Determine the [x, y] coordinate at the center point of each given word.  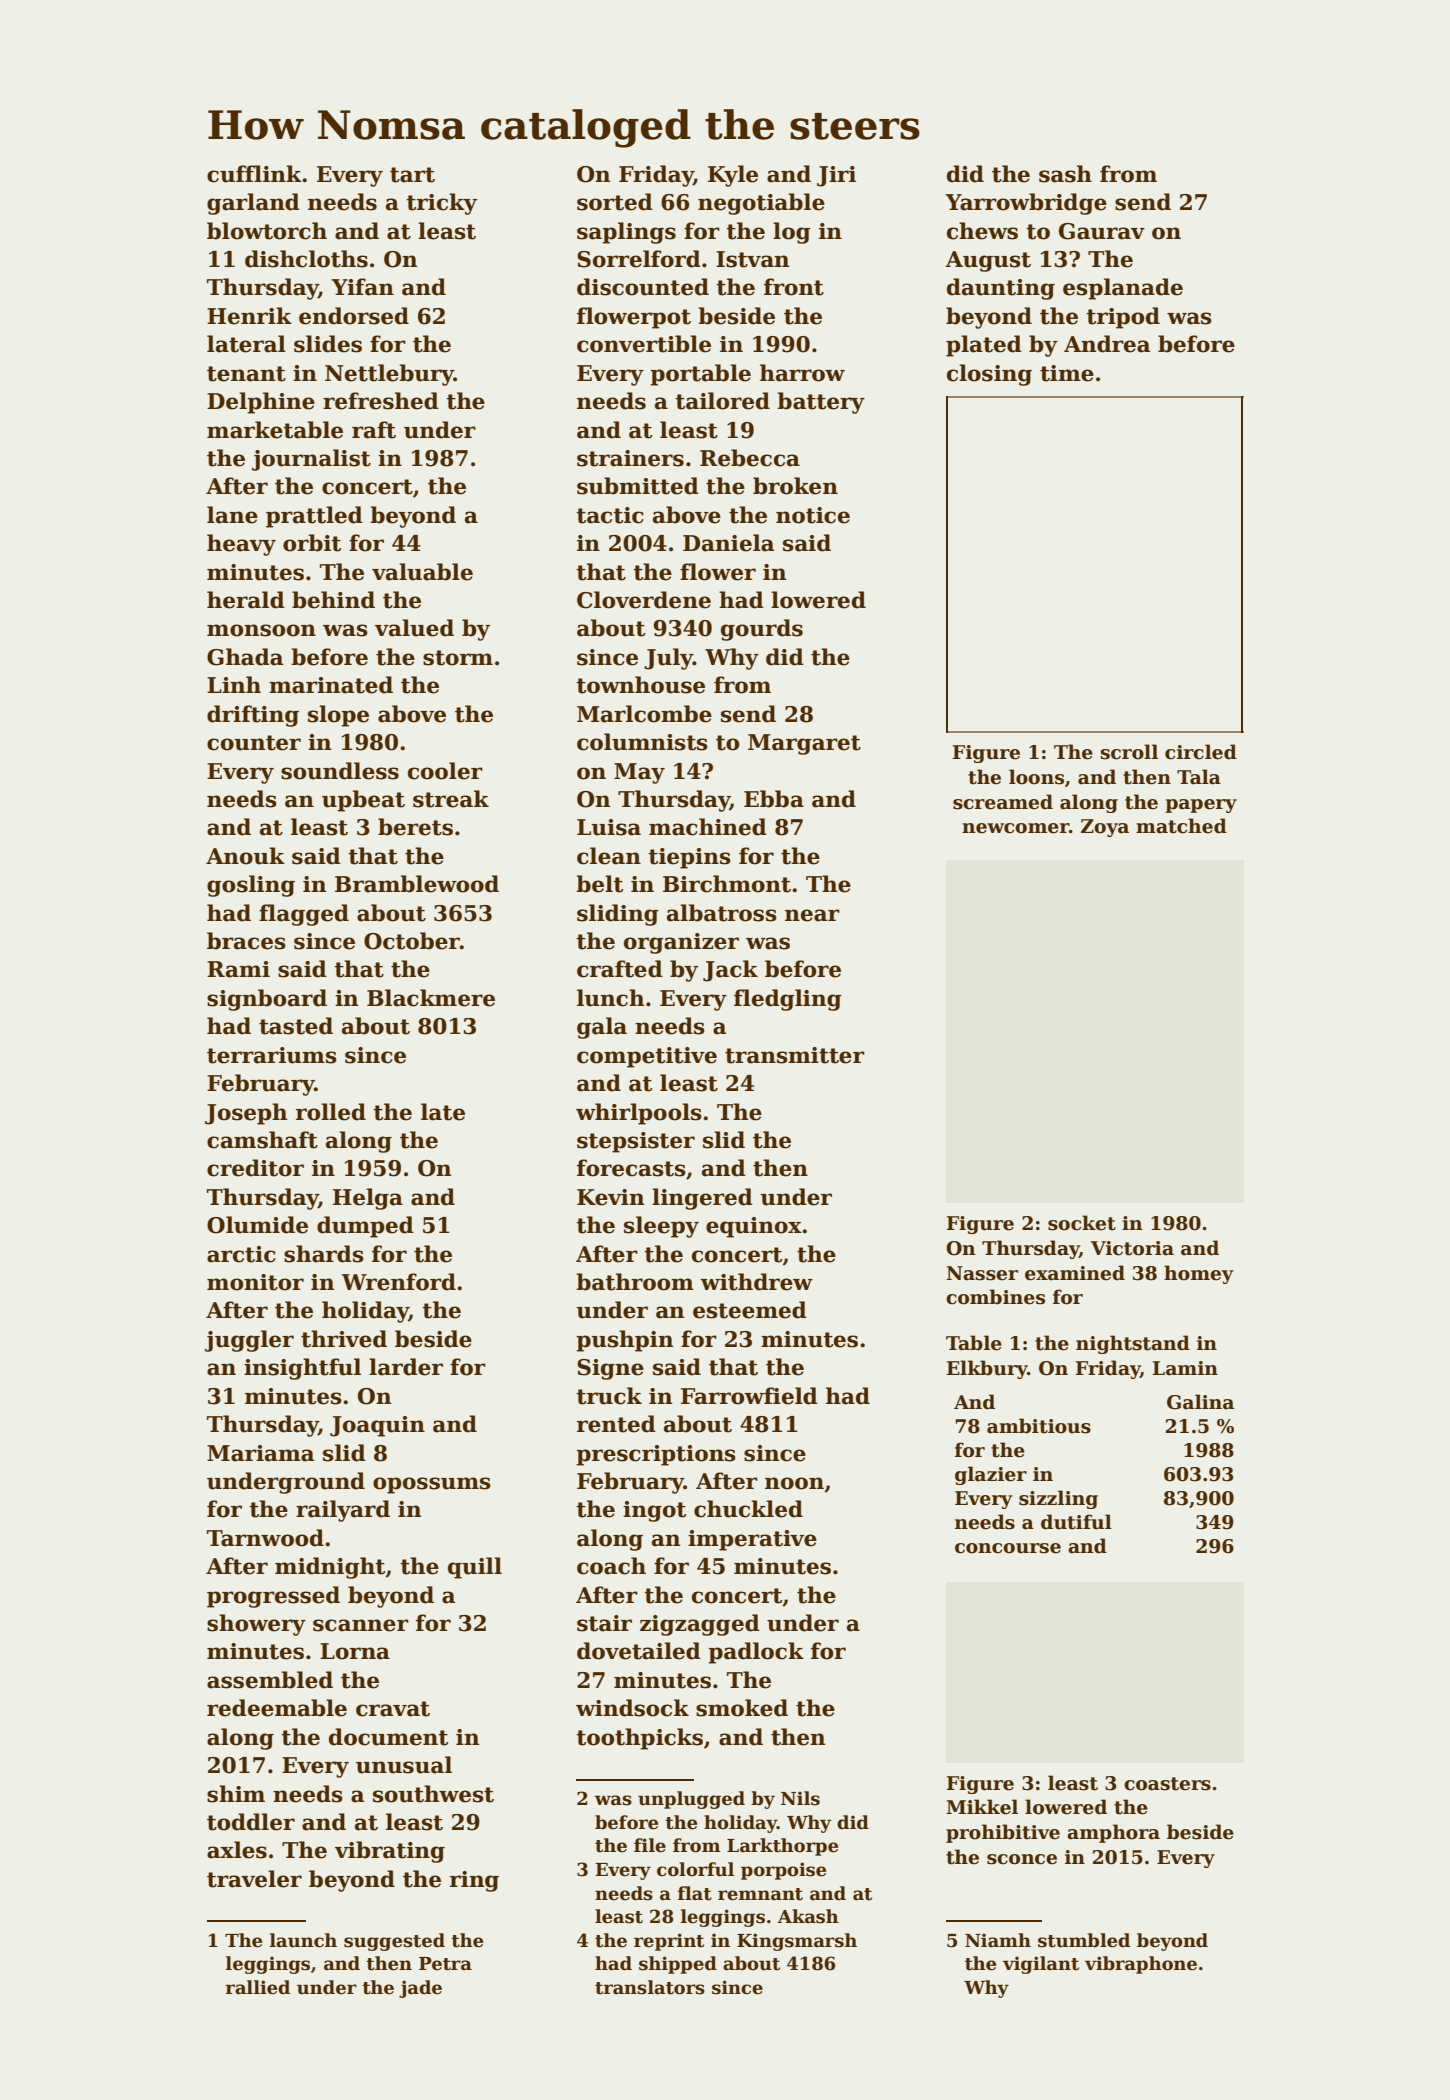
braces [246, 941]
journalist [311, 460]
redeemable [277, 1708]
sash [1065, 174]
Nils [800, 1798]
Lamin [1185, 1368]
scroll [1129, 752]
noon [794, 1483]
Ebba [774, 799]
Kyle [733, 176]
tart [412, 175]
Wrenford [399, 1282]
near [812, 915]
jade [420, 1989]
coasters [1167, 1784]
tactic [610, 515]
